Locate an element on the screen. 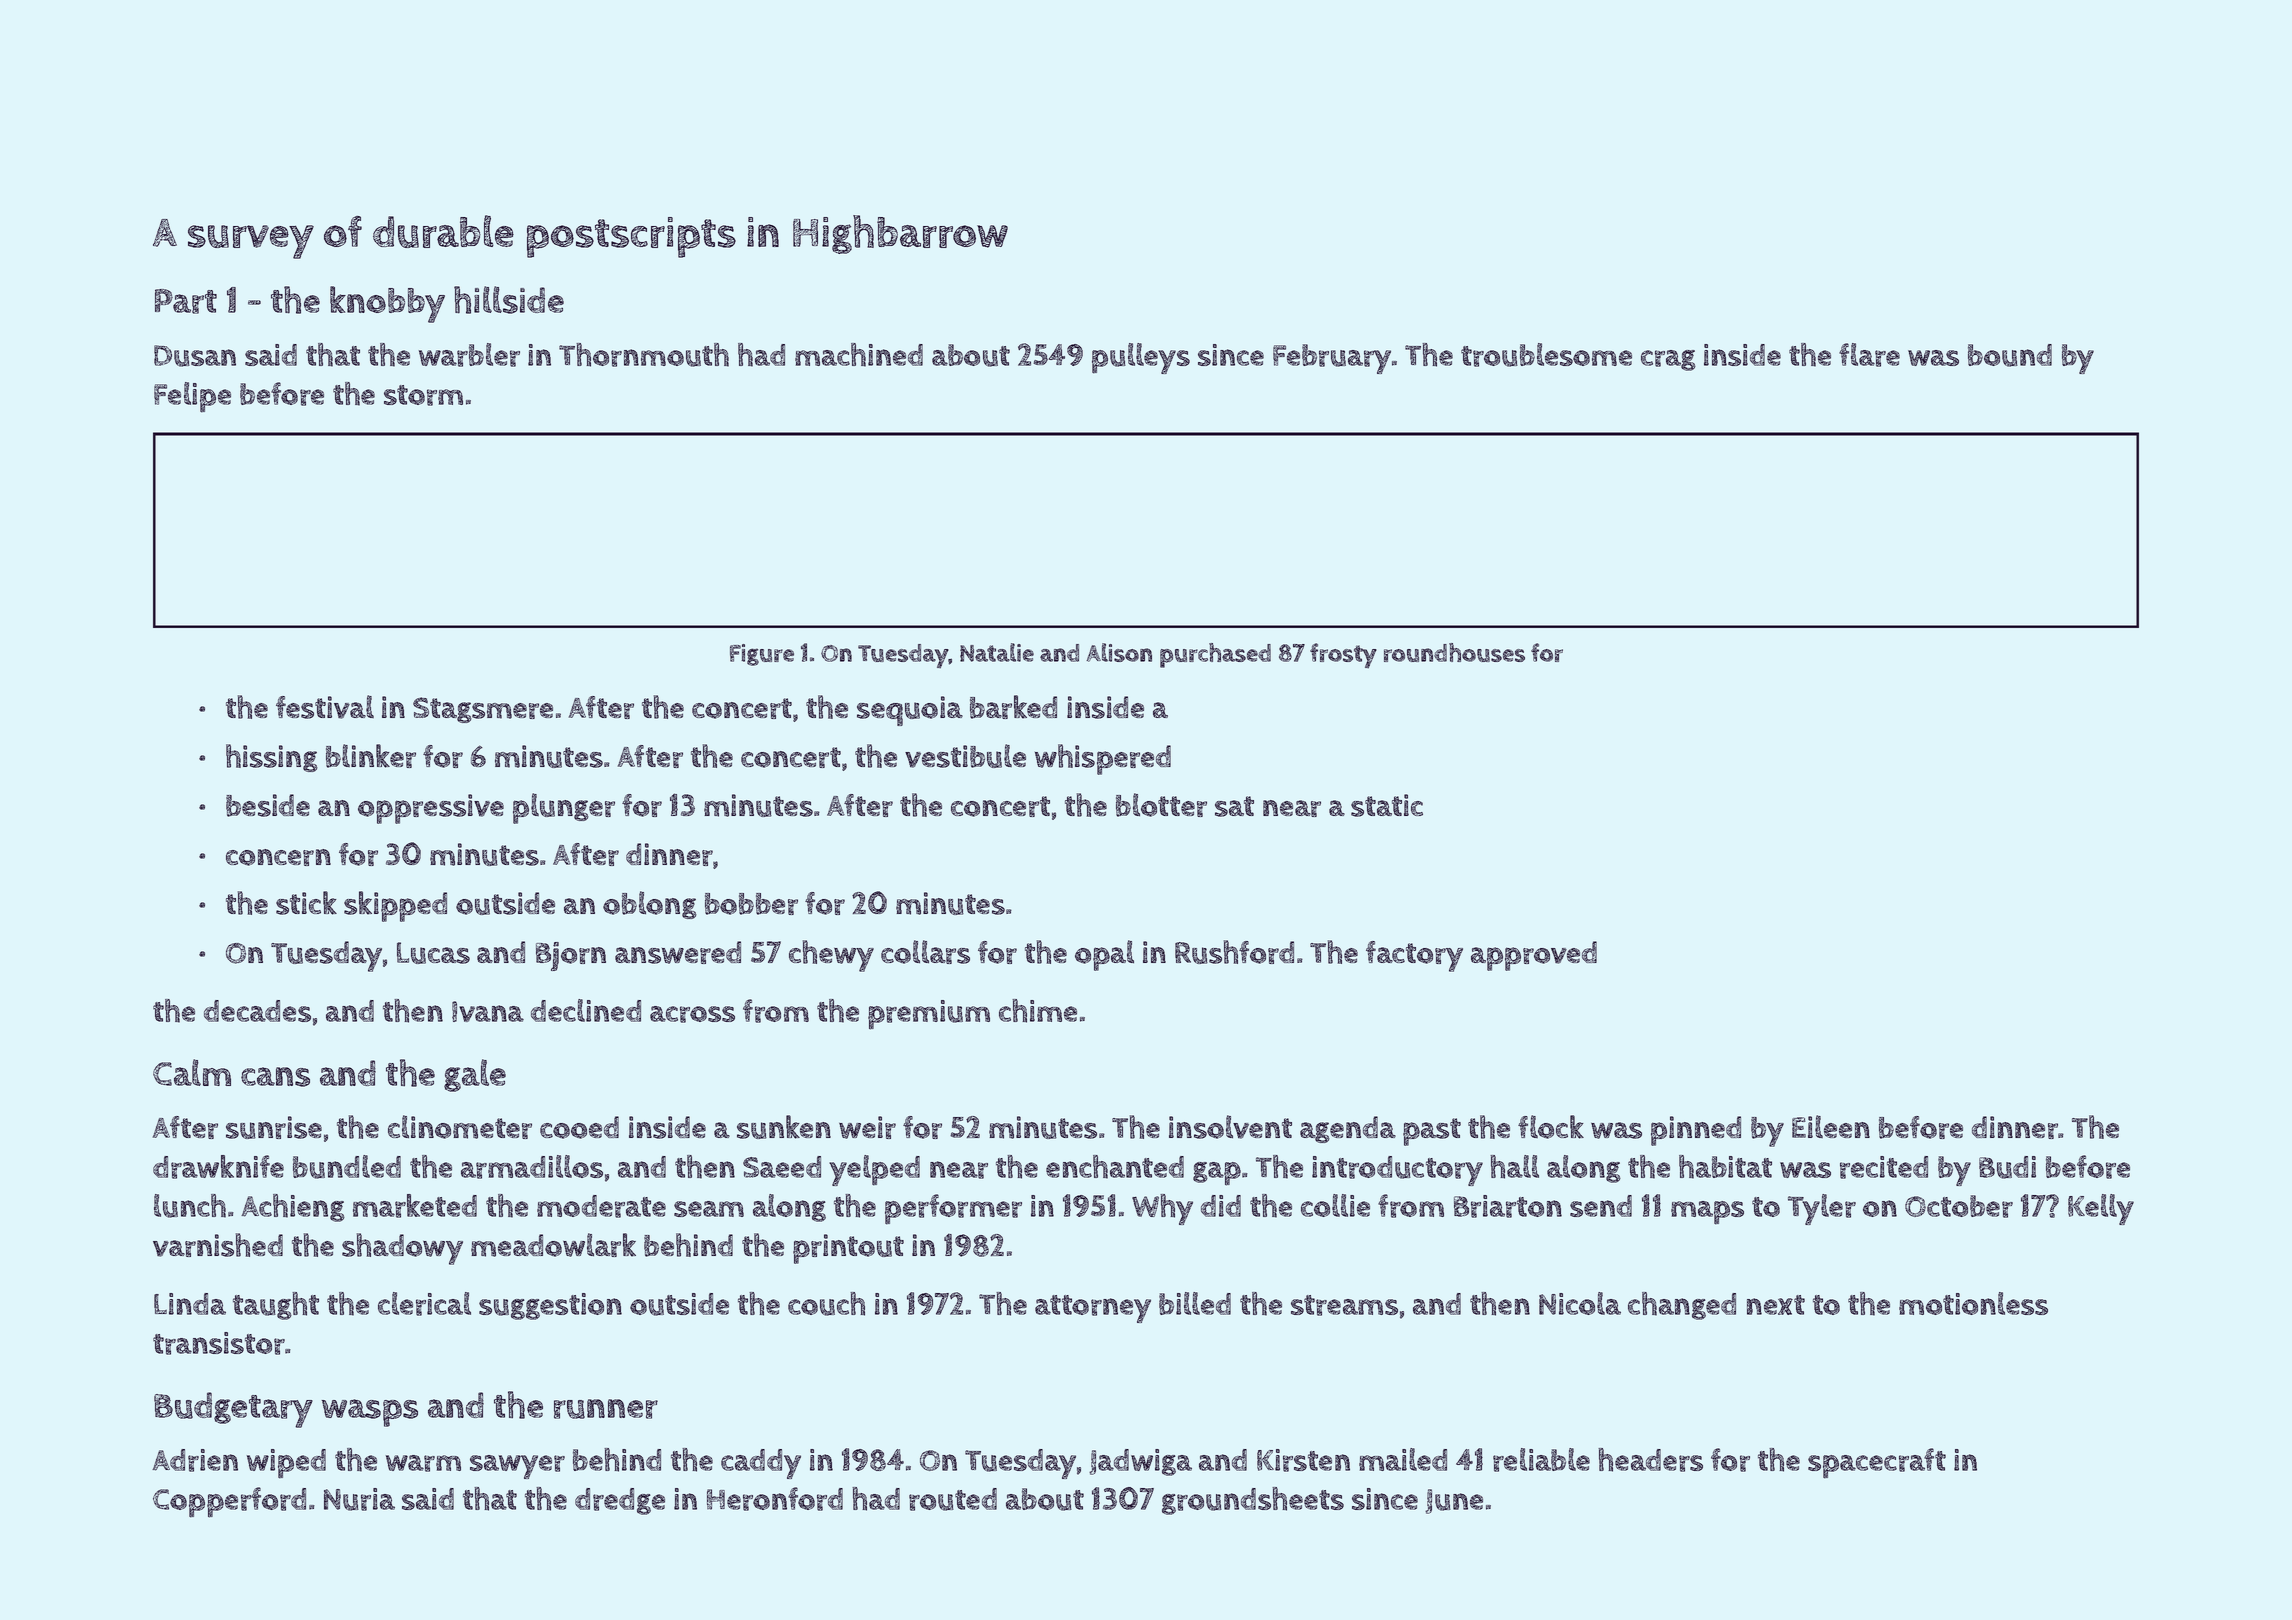 This screenshot has width=2292, height=1620. hall is located at coordinates (1514, 1167).
